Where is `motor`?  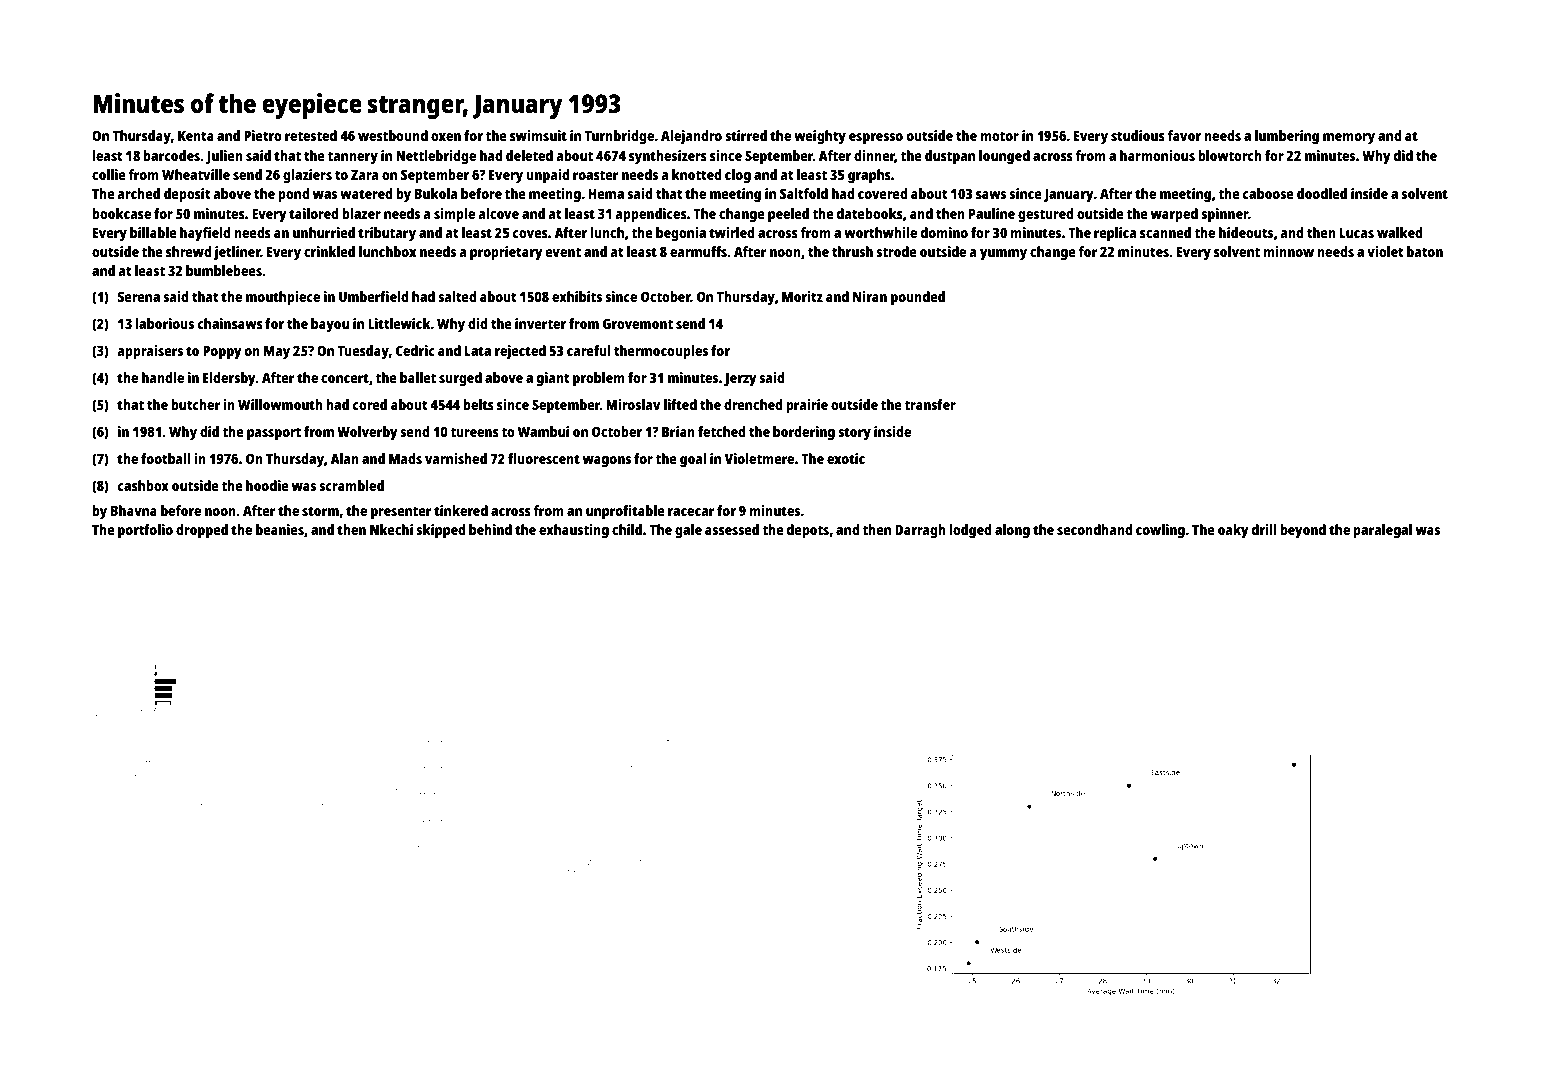
motor is located at coordinates (999, 136).
